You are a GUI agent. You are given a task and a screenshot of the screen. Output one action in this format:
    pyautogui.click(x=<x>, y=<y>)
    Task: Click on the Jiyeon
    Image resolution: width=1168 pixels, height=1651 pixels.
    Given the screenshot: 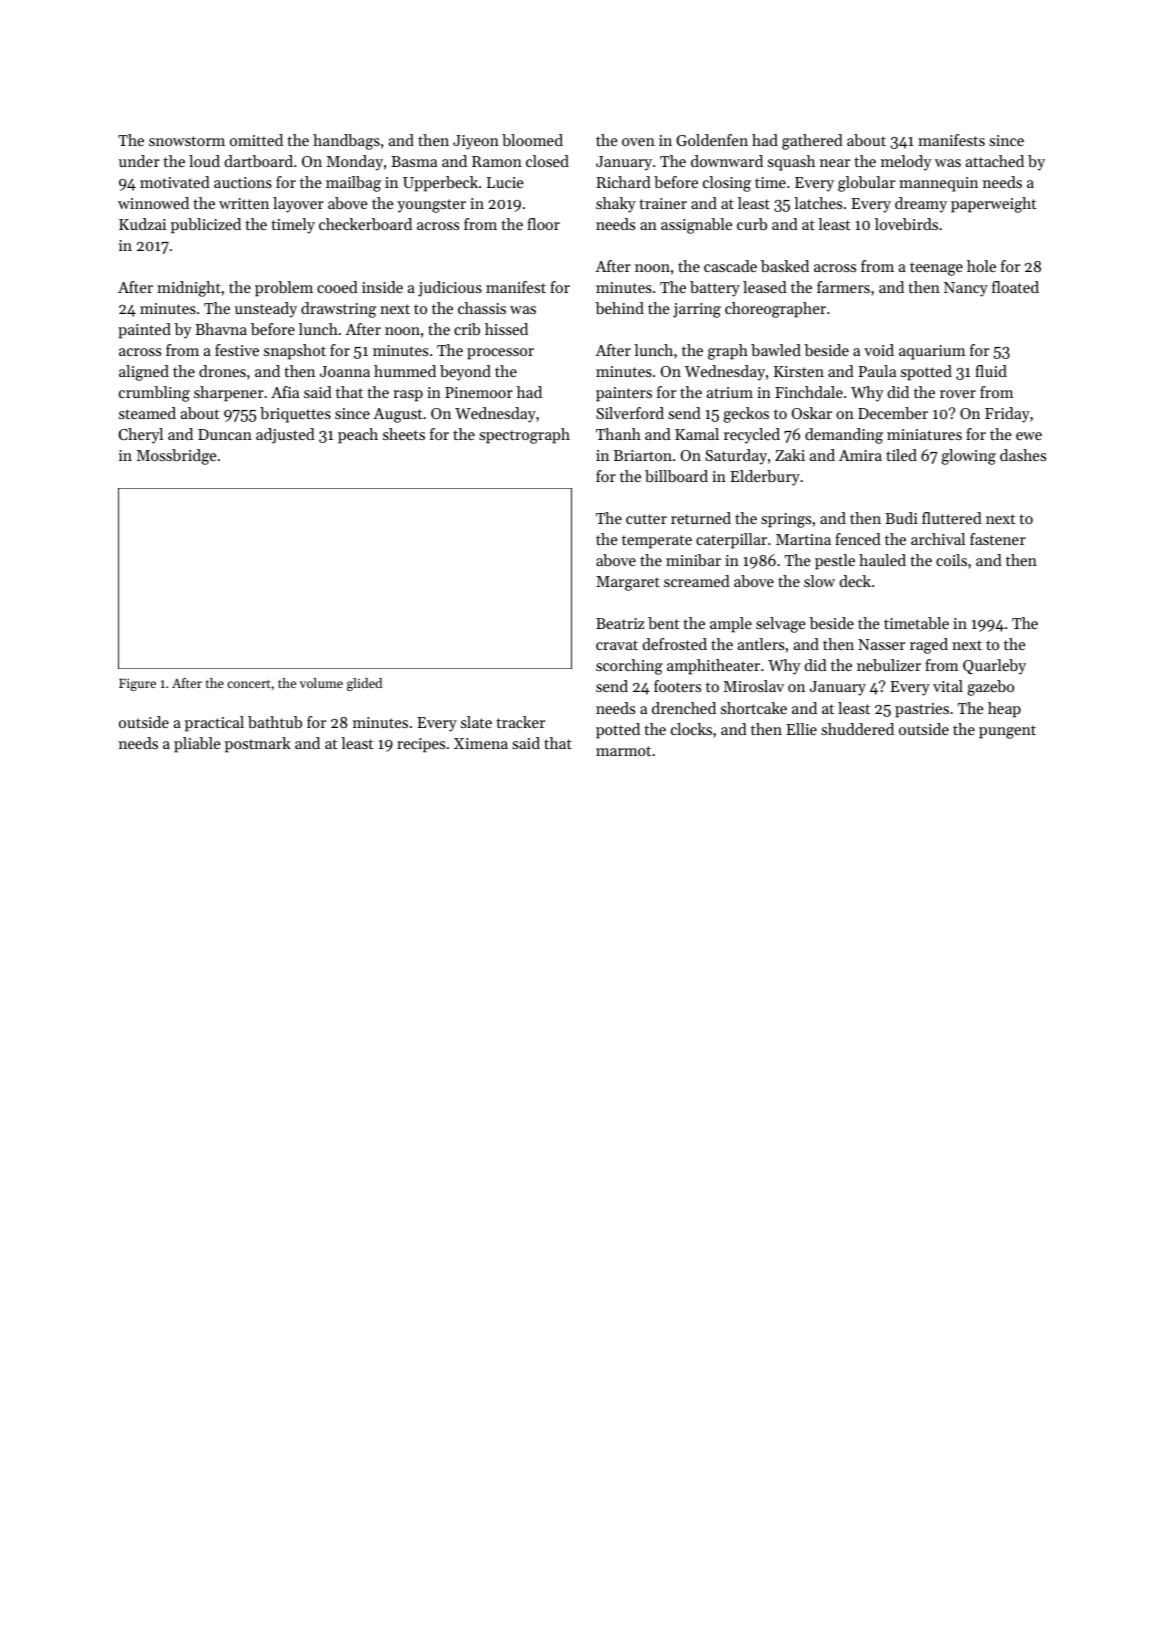 What is the action you would take?
    pyautogui.click(x=476, y=142)
